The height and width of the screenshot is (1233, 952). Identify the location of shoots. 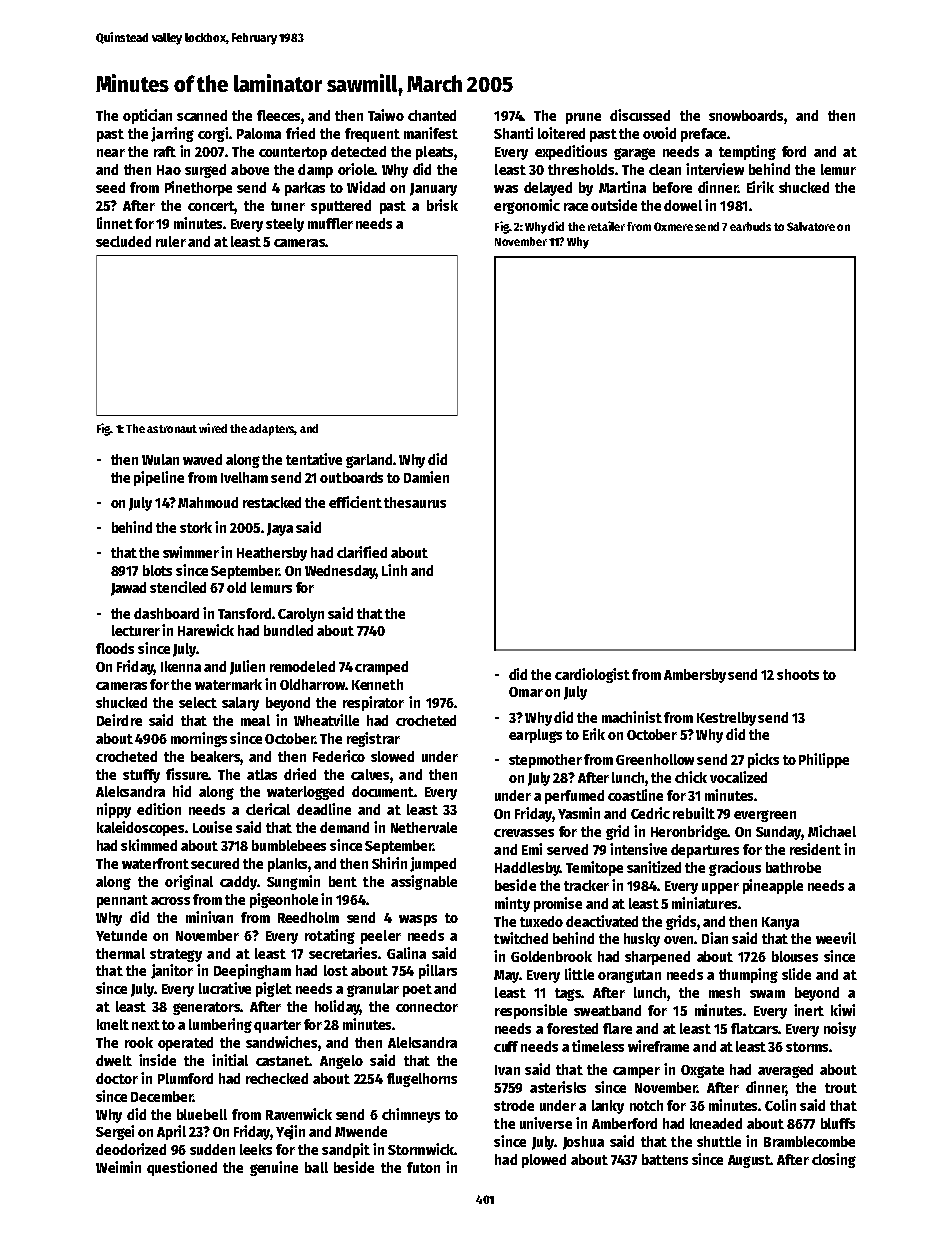
(798, 674).
